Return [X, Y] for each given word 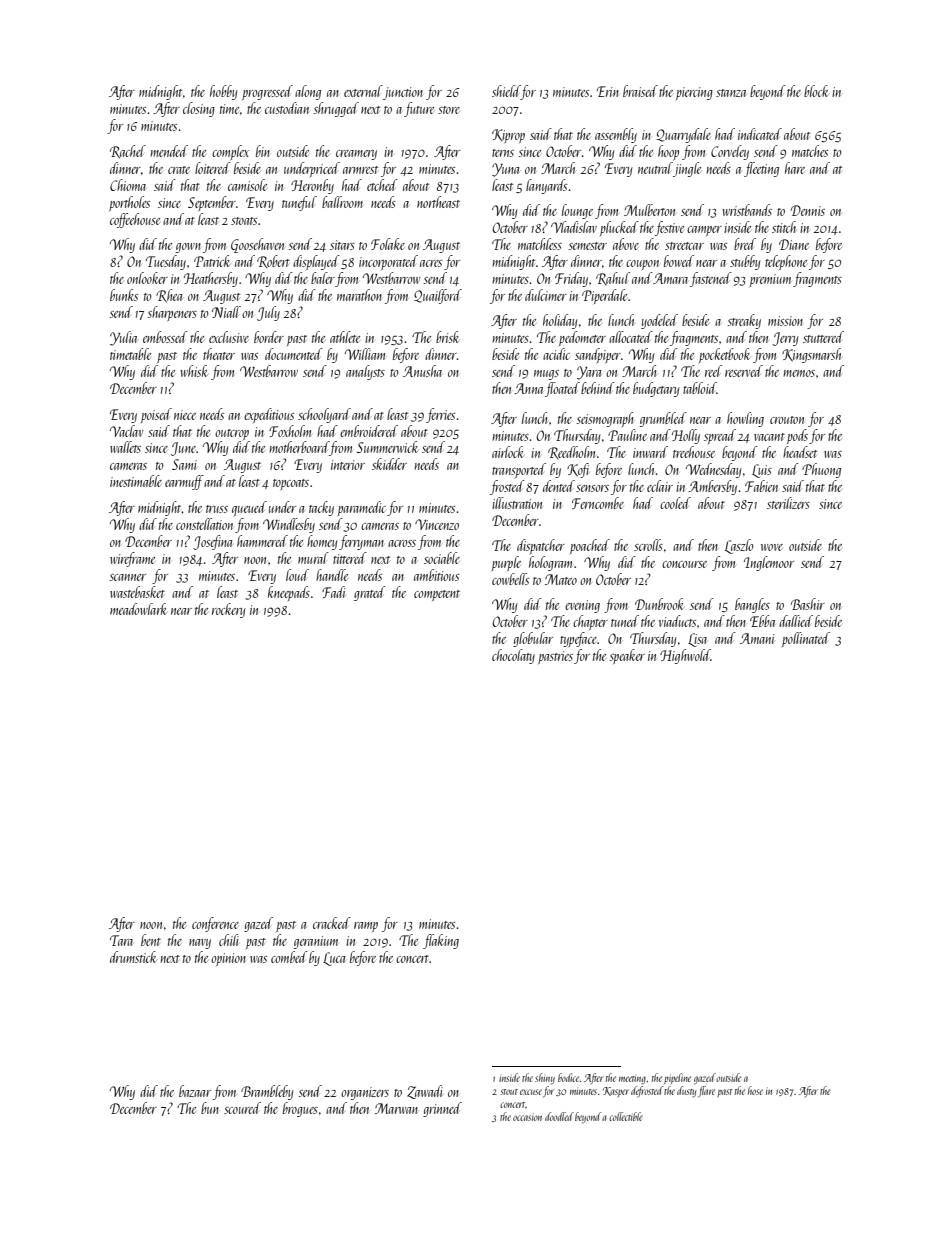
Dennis [808, 210]
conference [215, 924]
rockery [229, 610]
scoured [242, 1108]
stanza [731, 93]
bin [263, 151]
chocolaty [513, 656]
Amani [757, 638]
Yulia [123, 338]
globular [533, 639]
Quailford [438, 296]
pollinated [806, 639]
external [363, 91]
